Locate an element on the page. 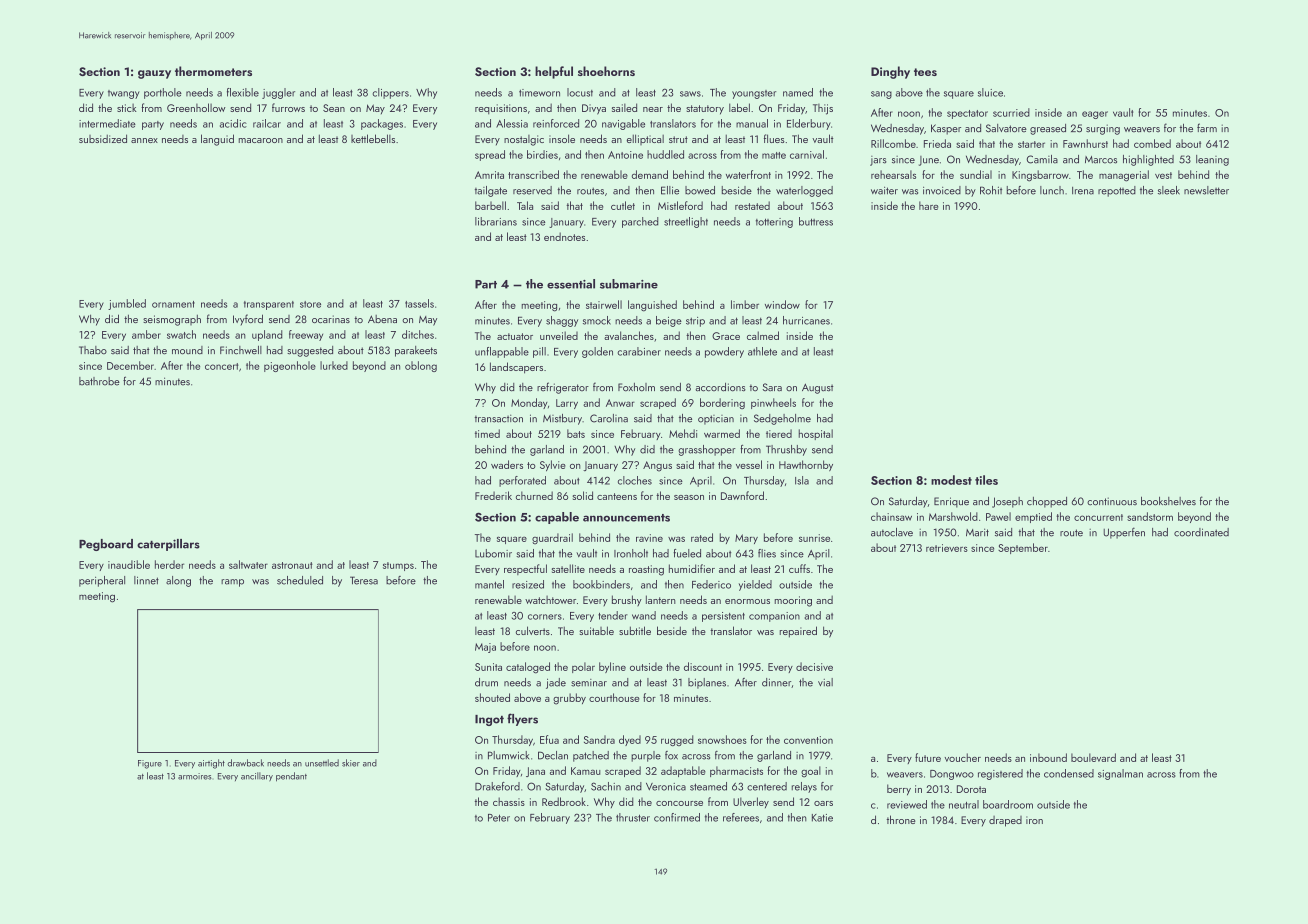  fueled is located at coordinates (687, 553).
